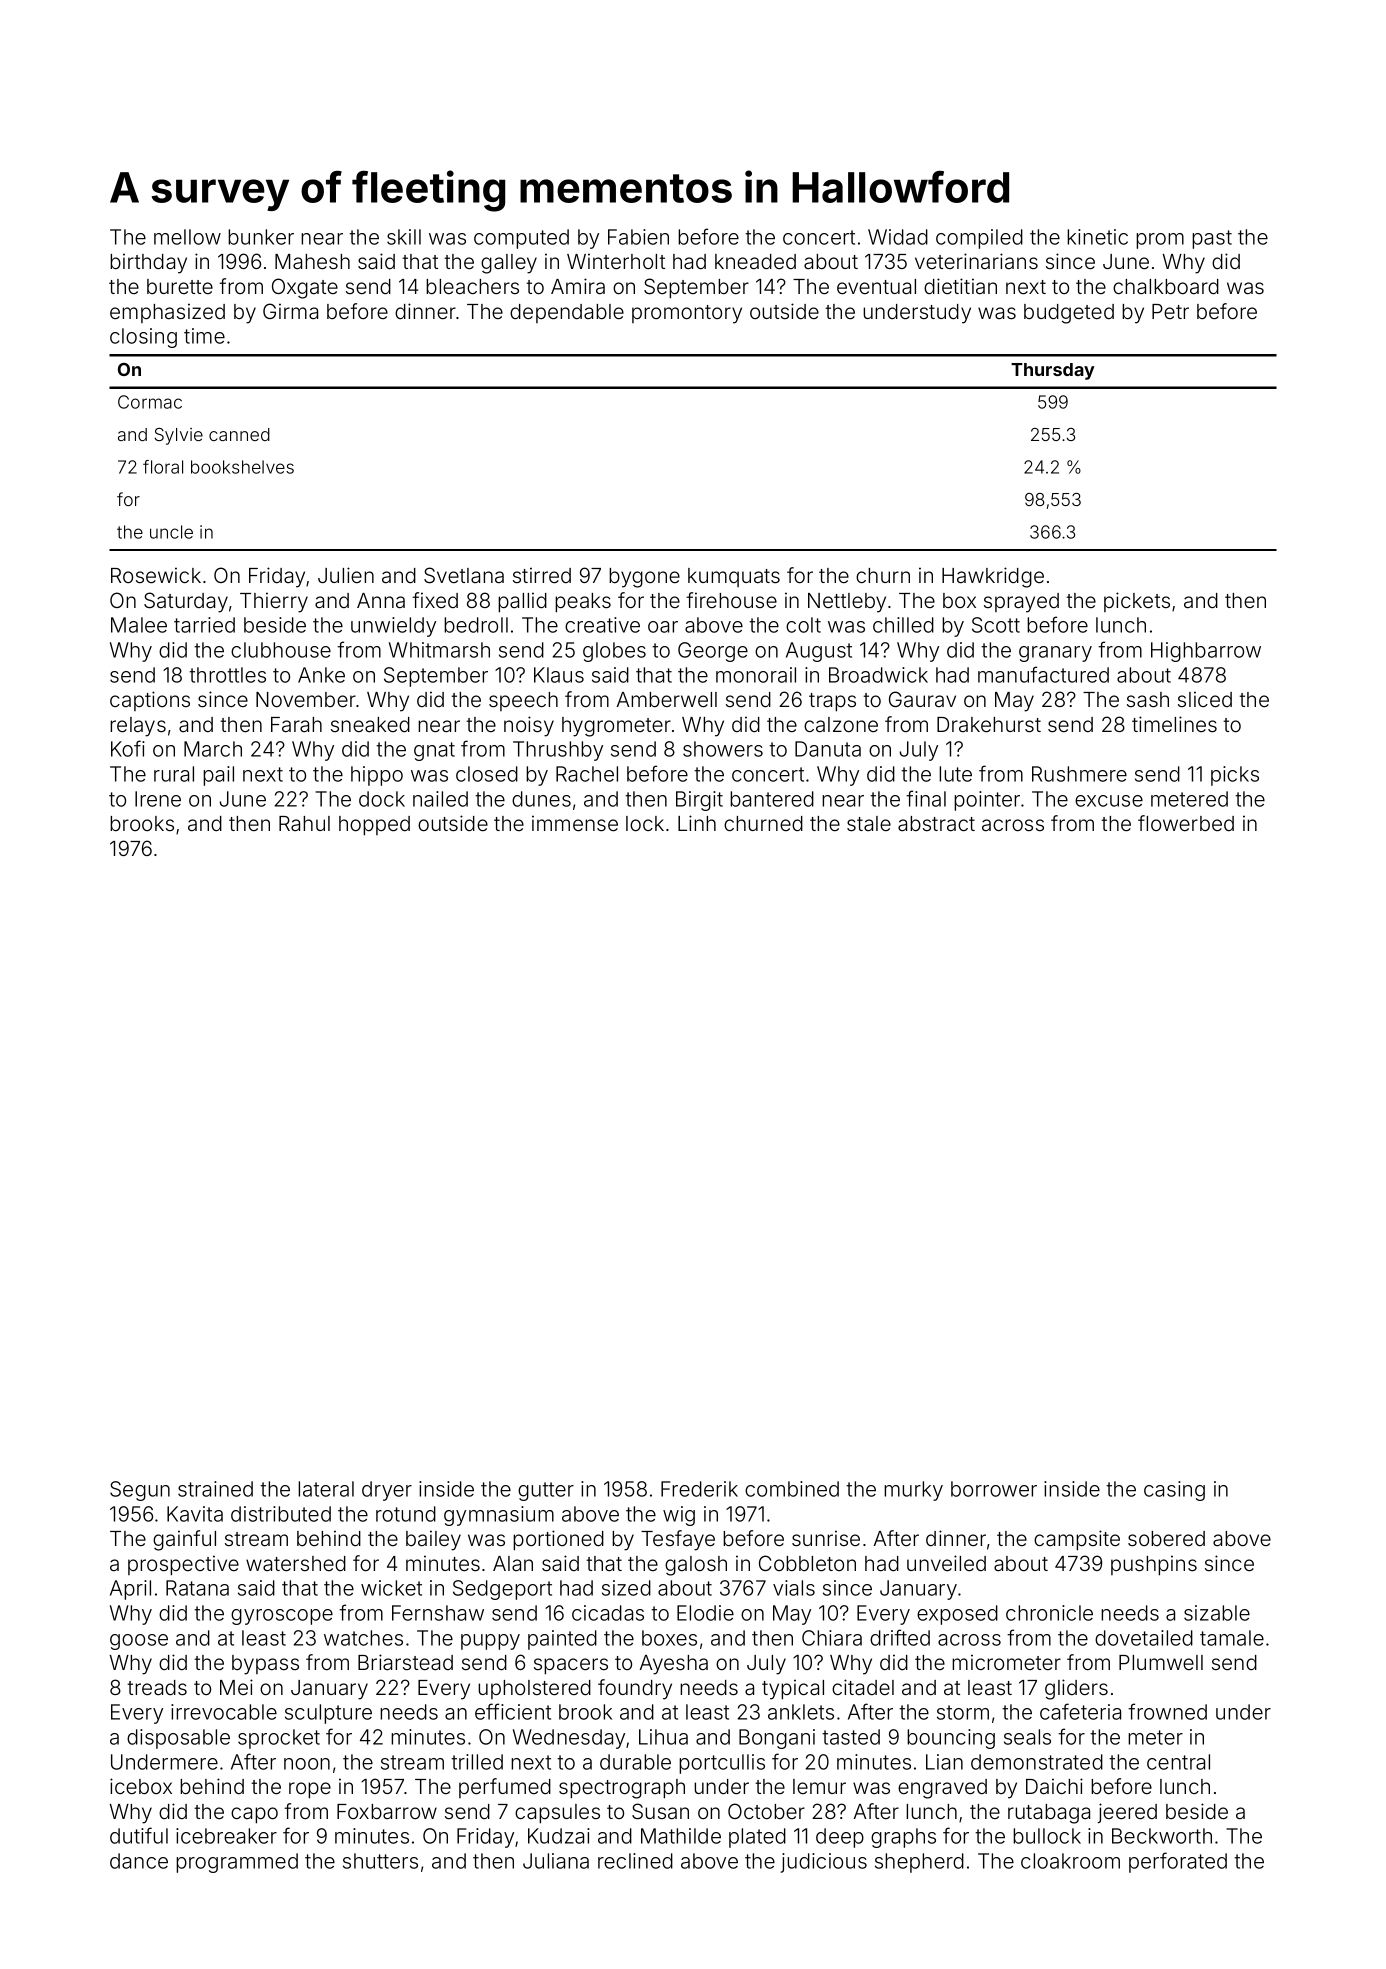 The height and width of the image is (1969, 1386). Describe the element at coordinates (824, 1863) in the image. I see `judicious` at that location.
